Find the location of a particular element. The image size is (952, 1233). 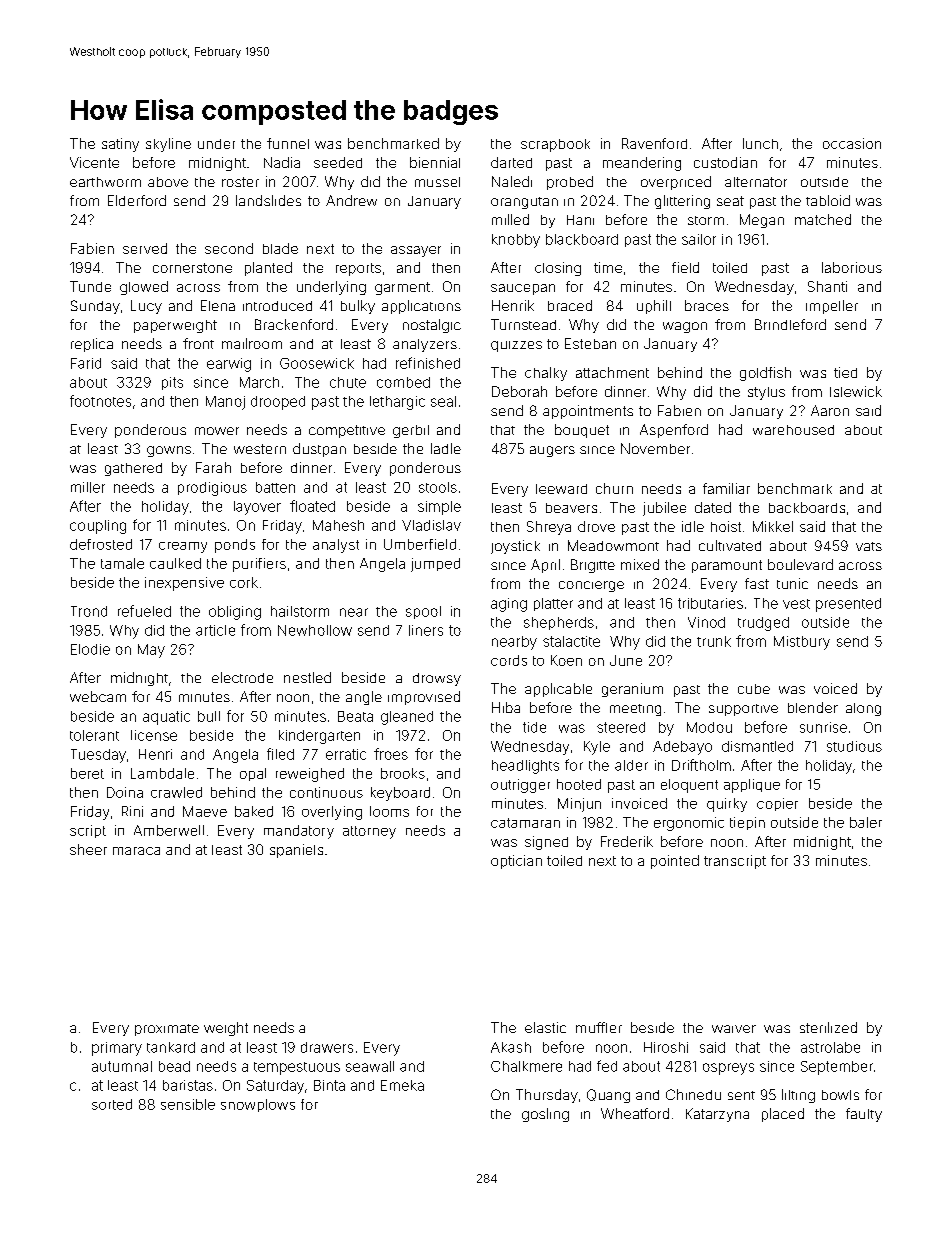

glowed is located at coordinates (144, 288).
